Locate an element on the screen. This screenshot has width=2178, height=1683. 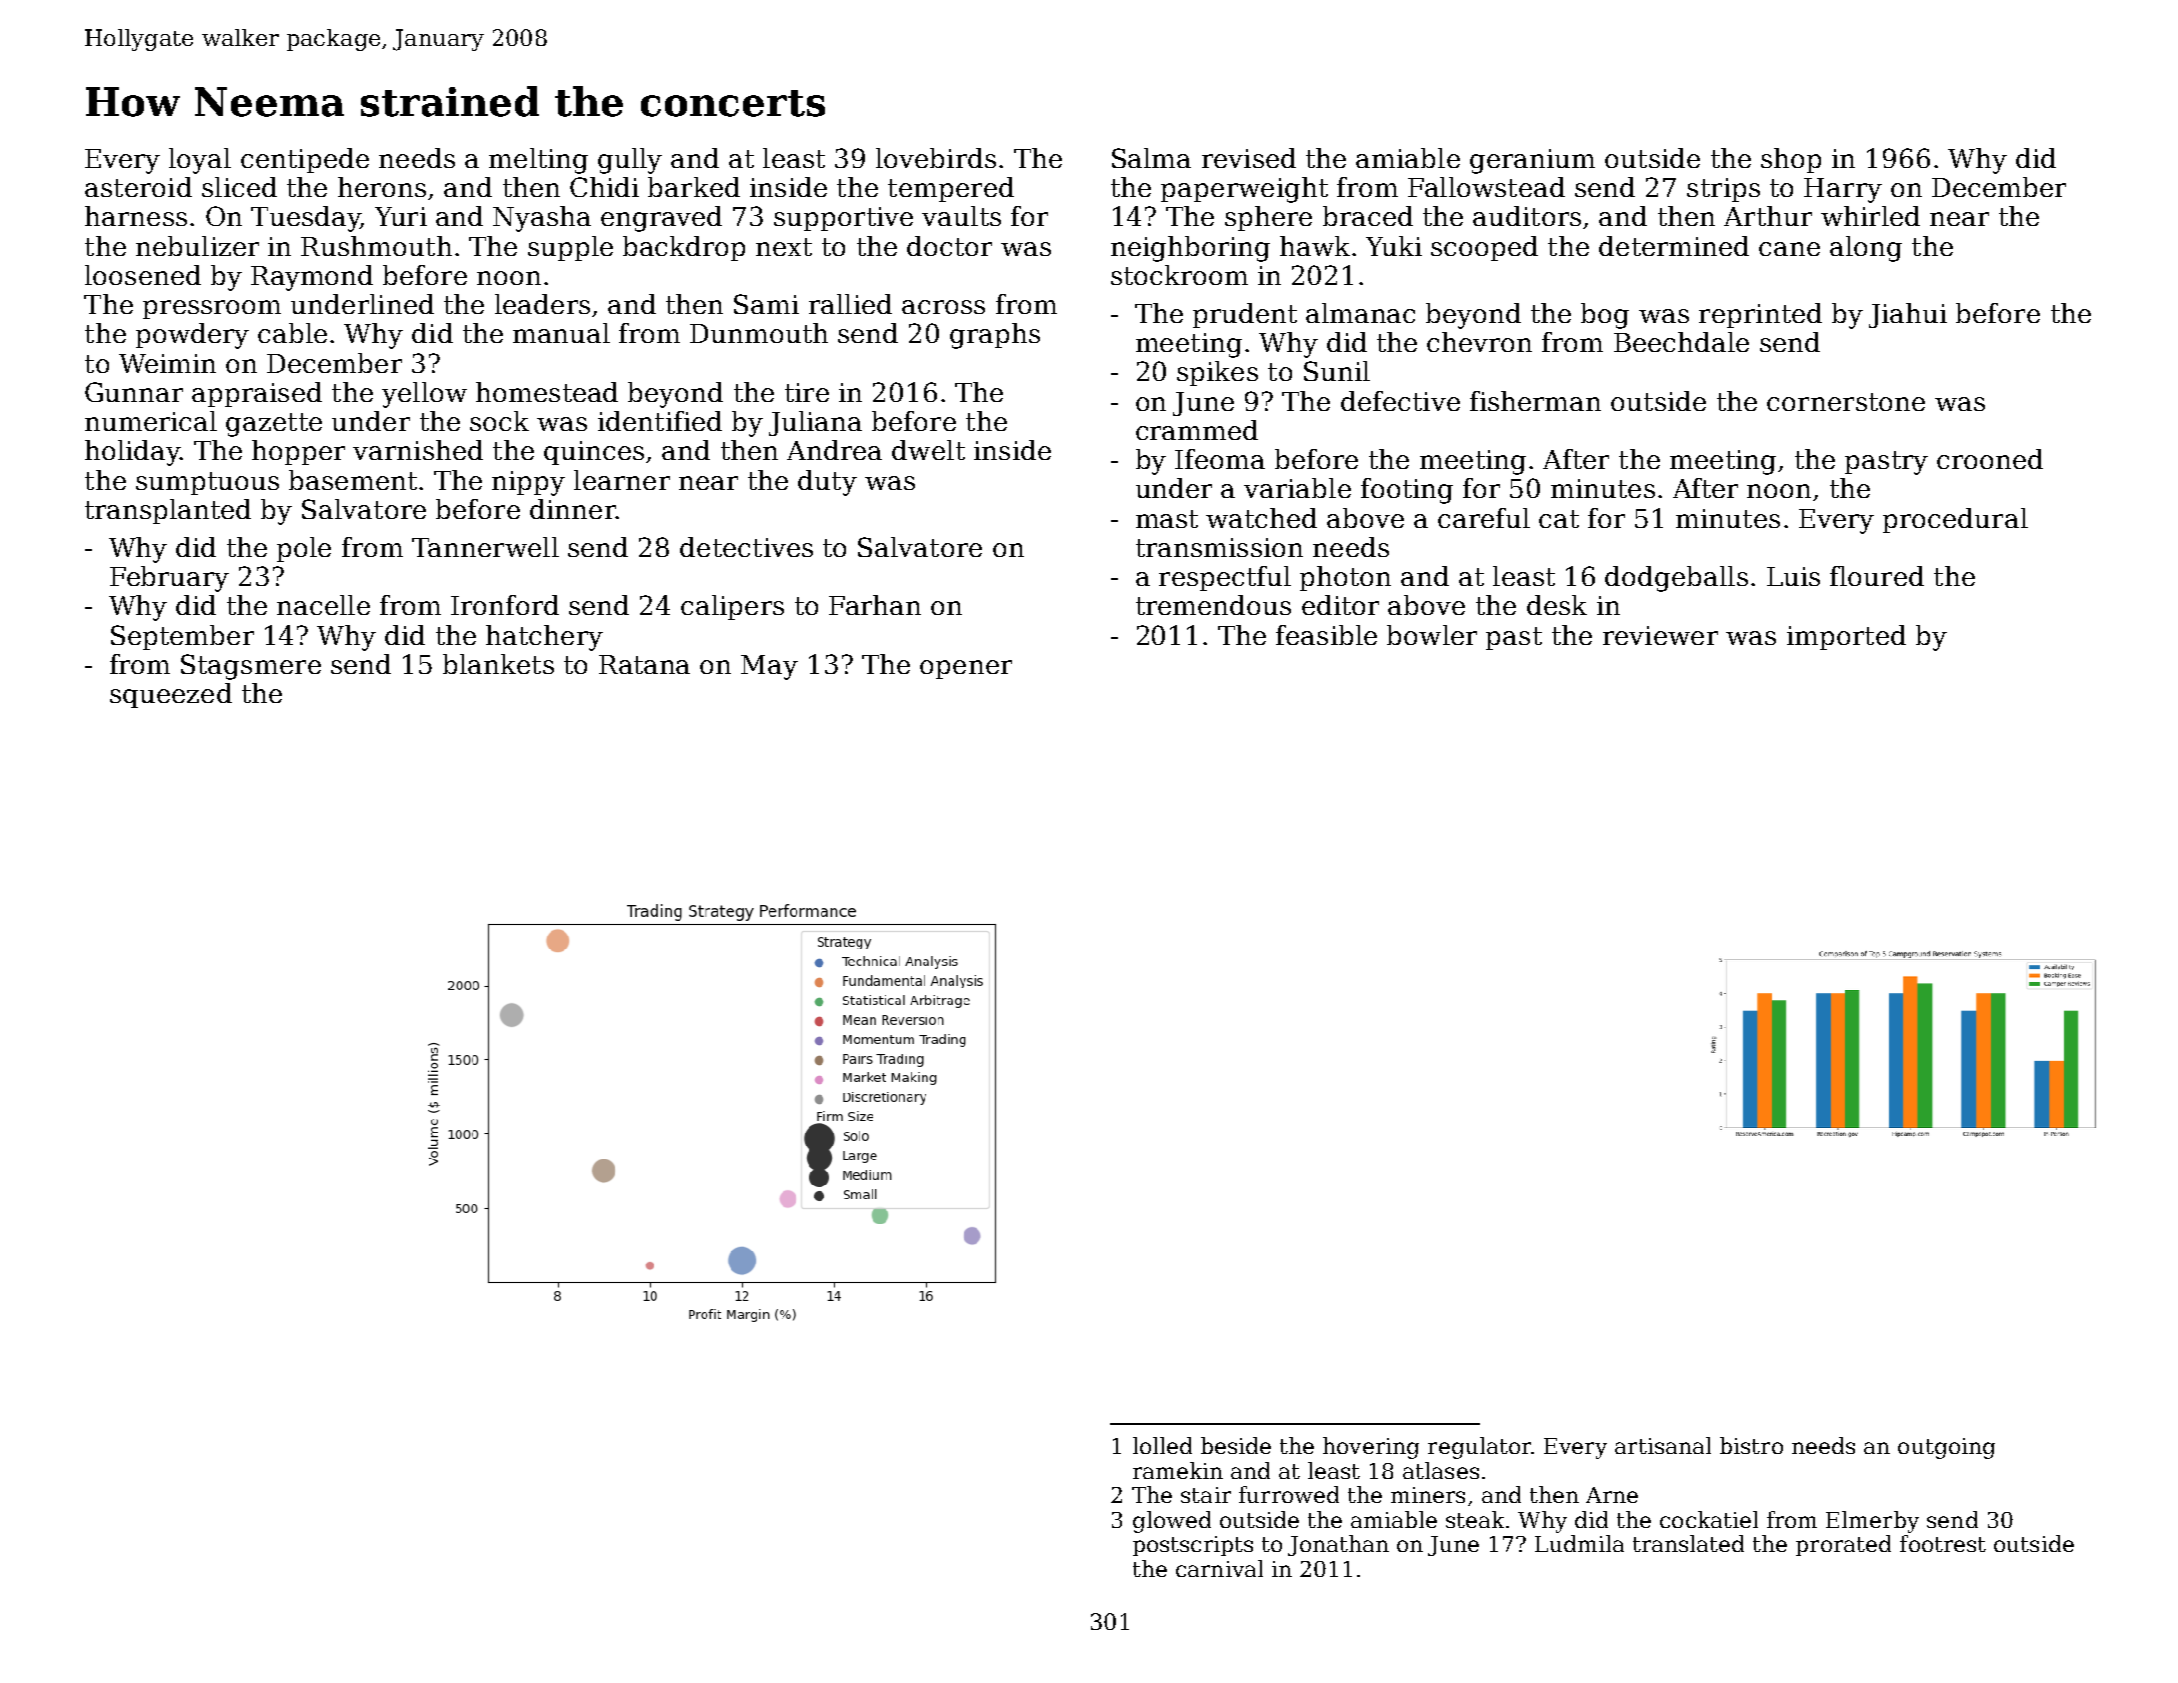
squeezed is located at coordinates (171, 695).
